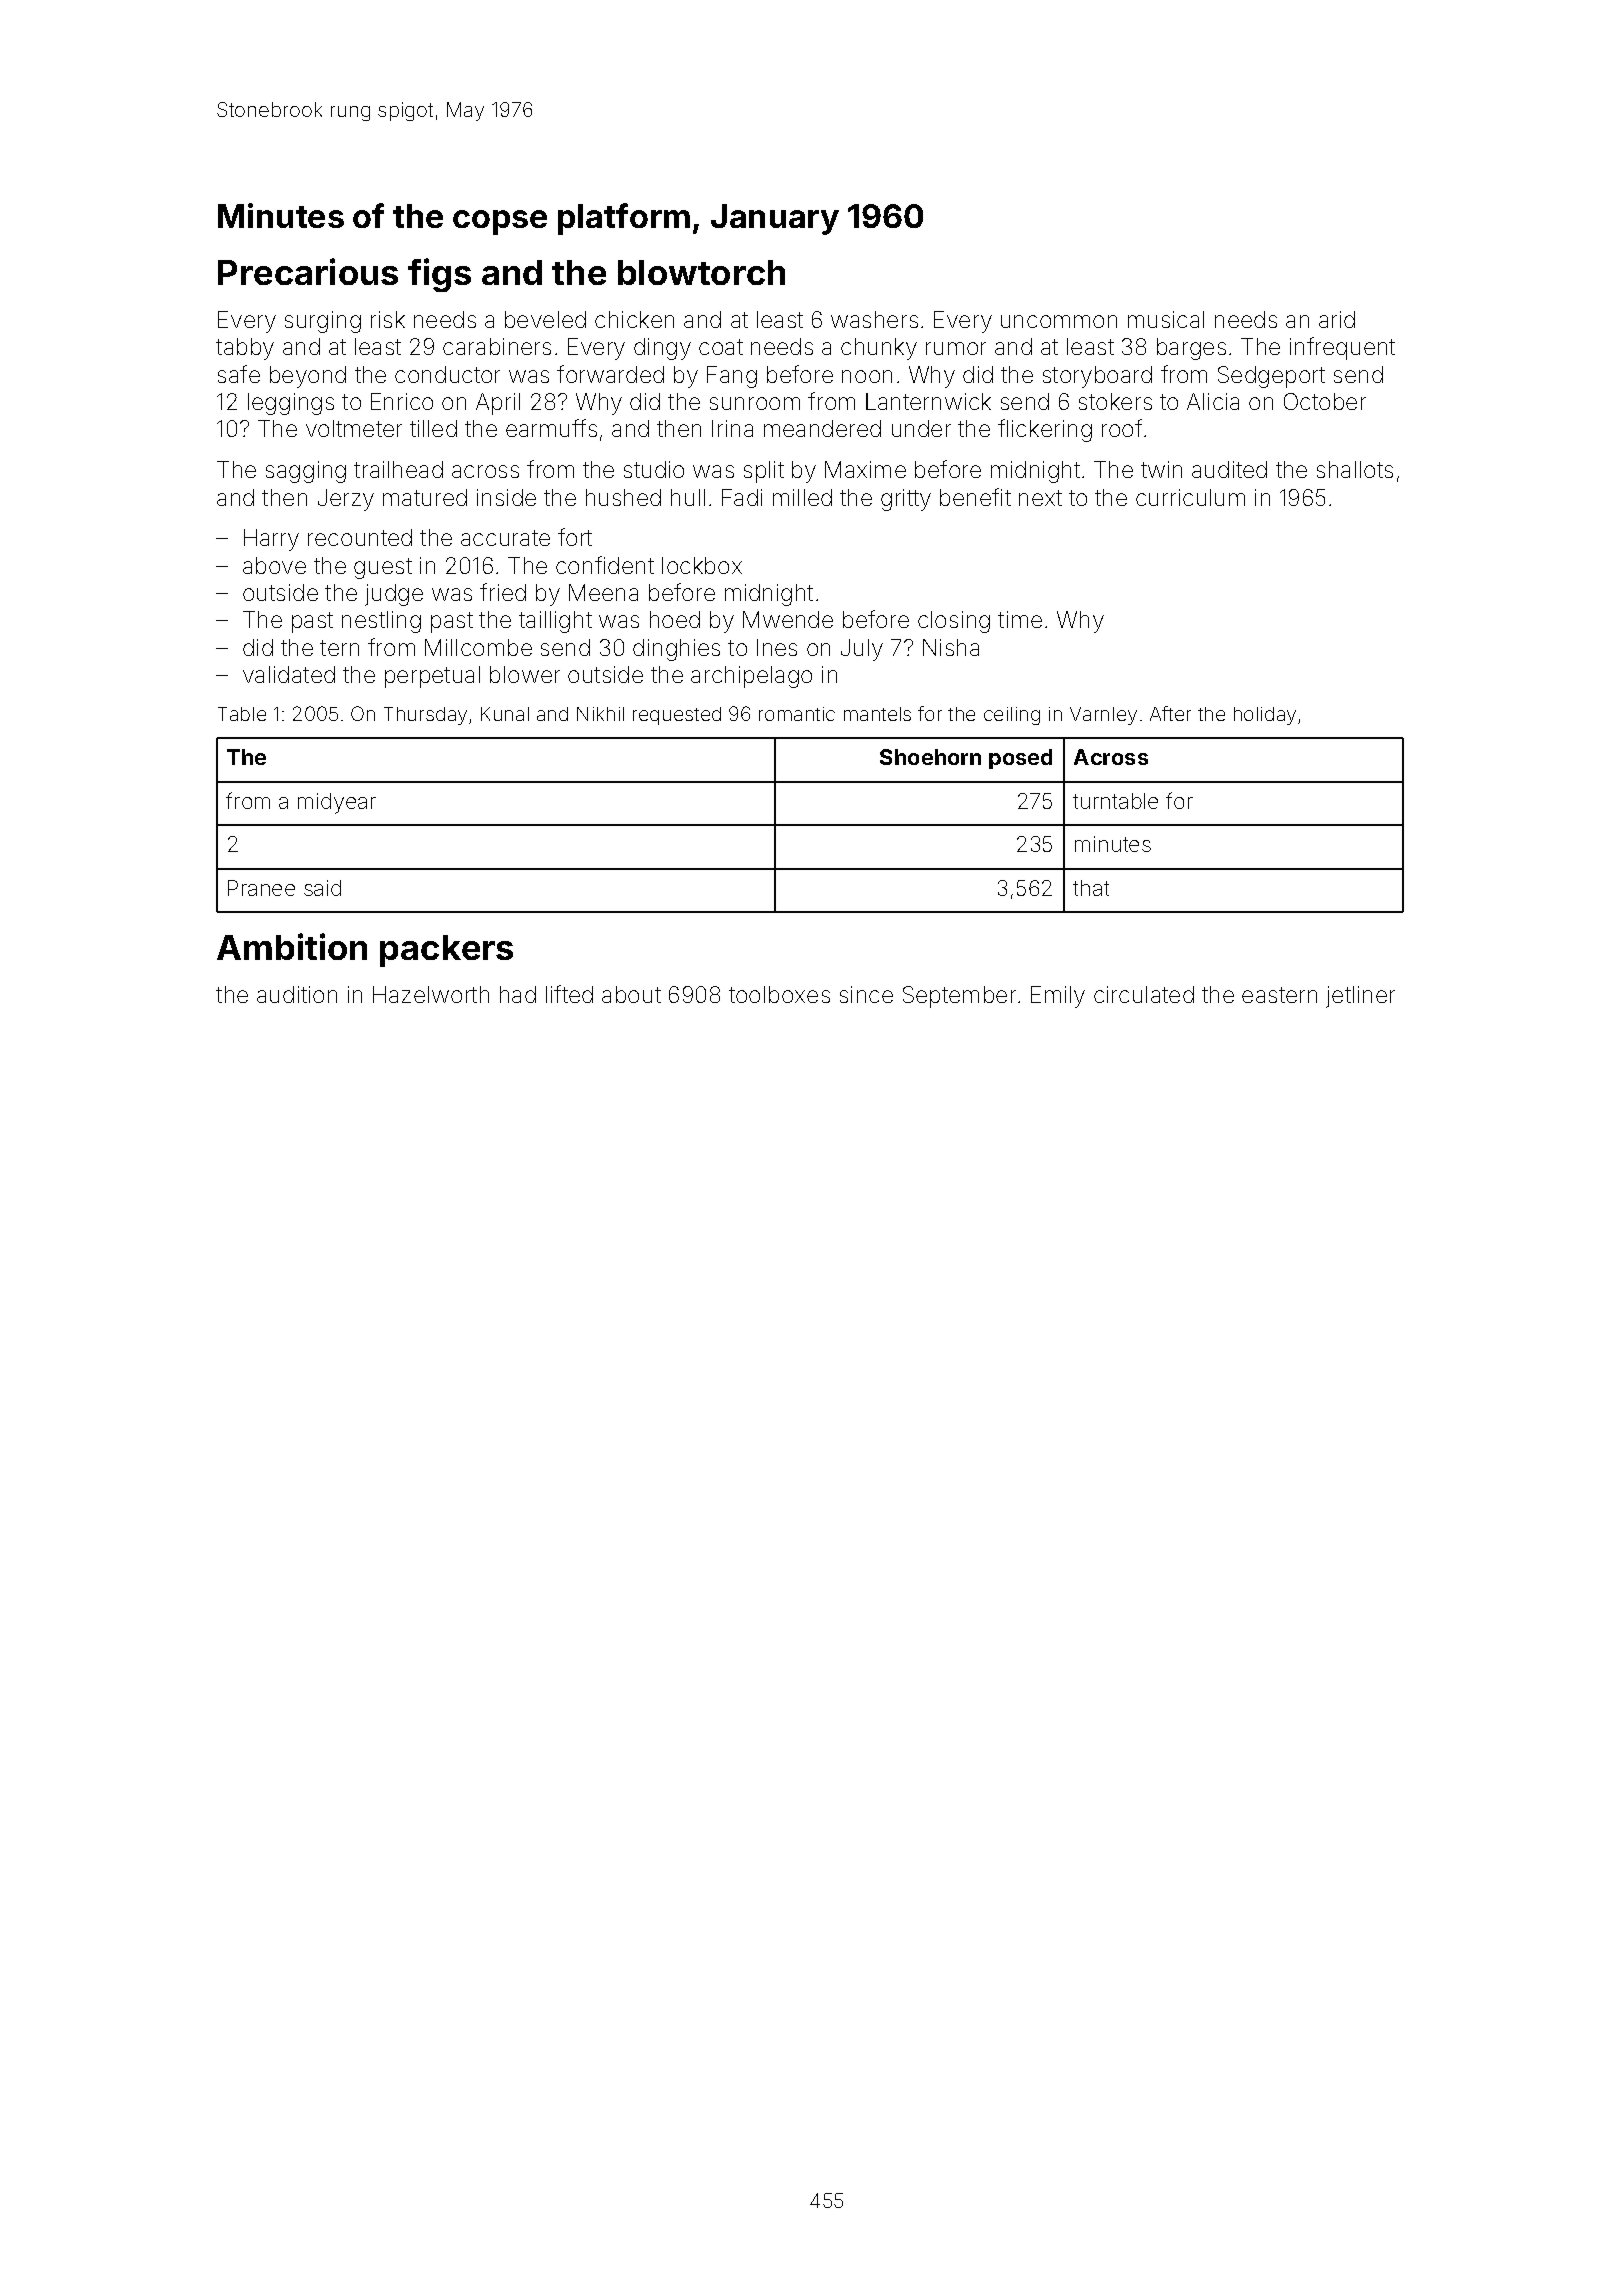 This image has width=1620, height=2292. What do you see at coordinates (271, 540) in the image?
I see `Harry` at bounding box center [271, 540].
